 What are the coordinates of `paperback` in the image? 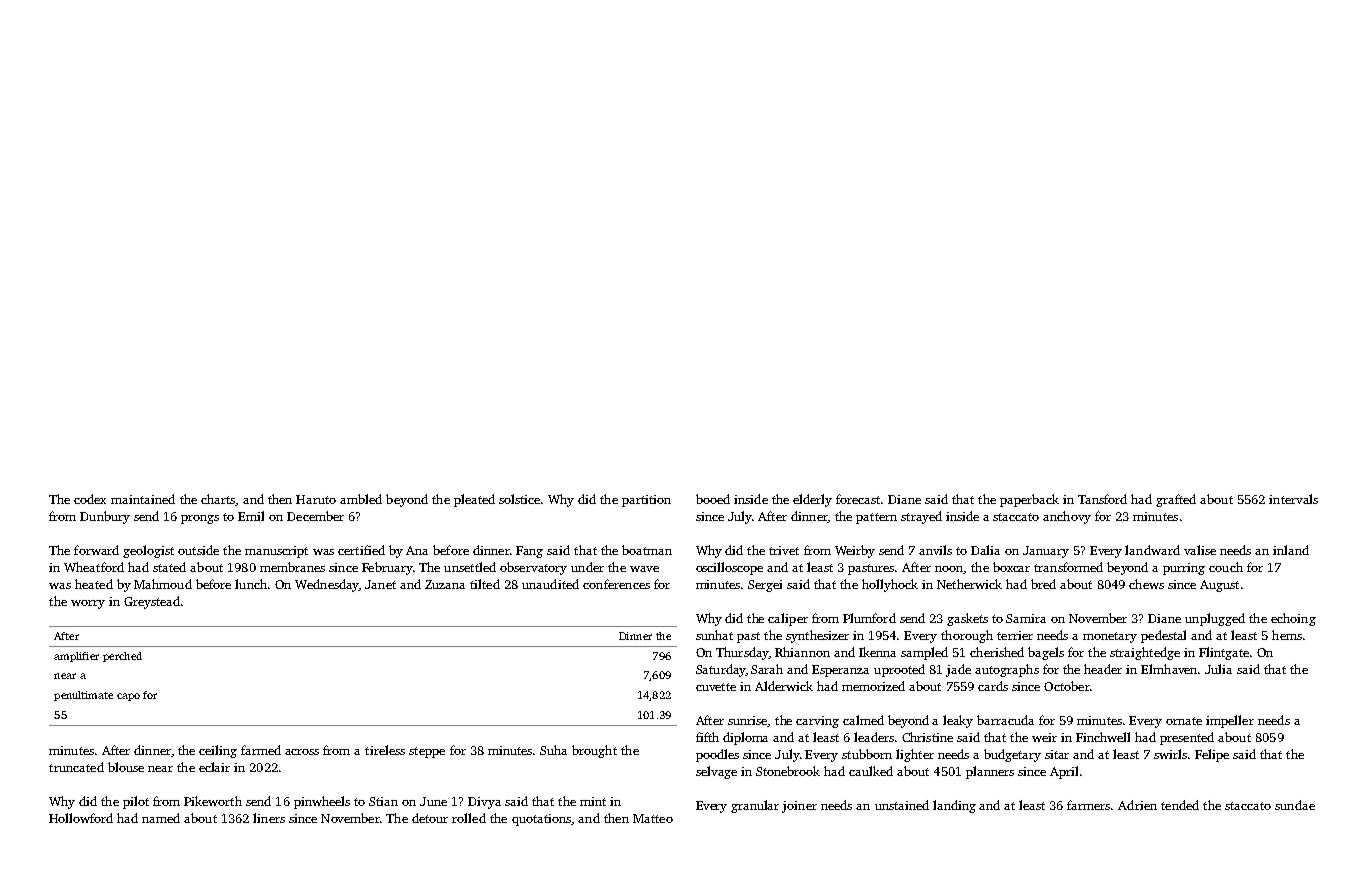 It's located at (1029, 500).
